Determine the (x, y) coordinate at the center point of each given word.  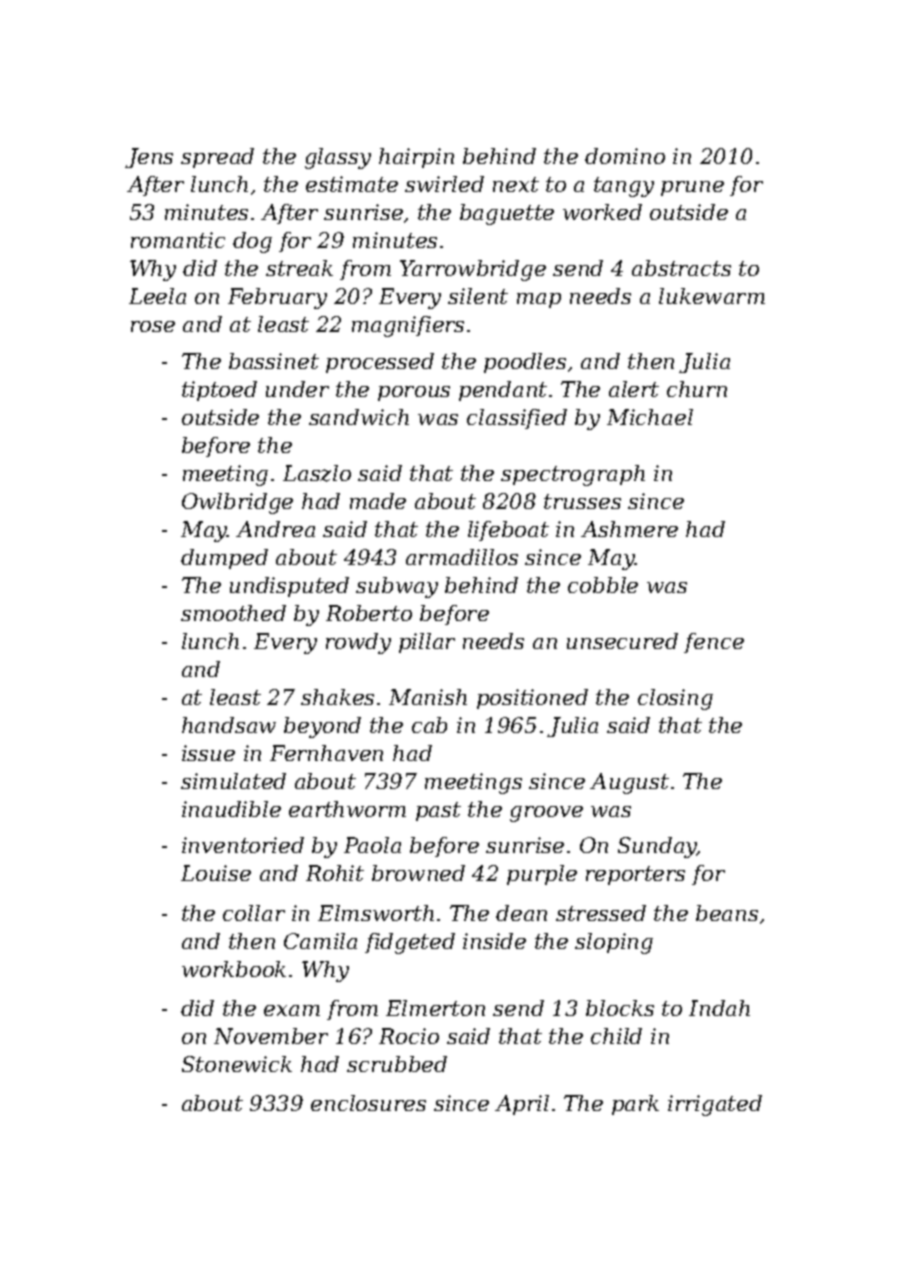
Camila (320, 941)
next (516, 184)
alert (634, 389)
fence (714, 643)
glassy (338, 158)
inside (494, 941)
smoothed (233, 613)
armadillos (462, 557)
